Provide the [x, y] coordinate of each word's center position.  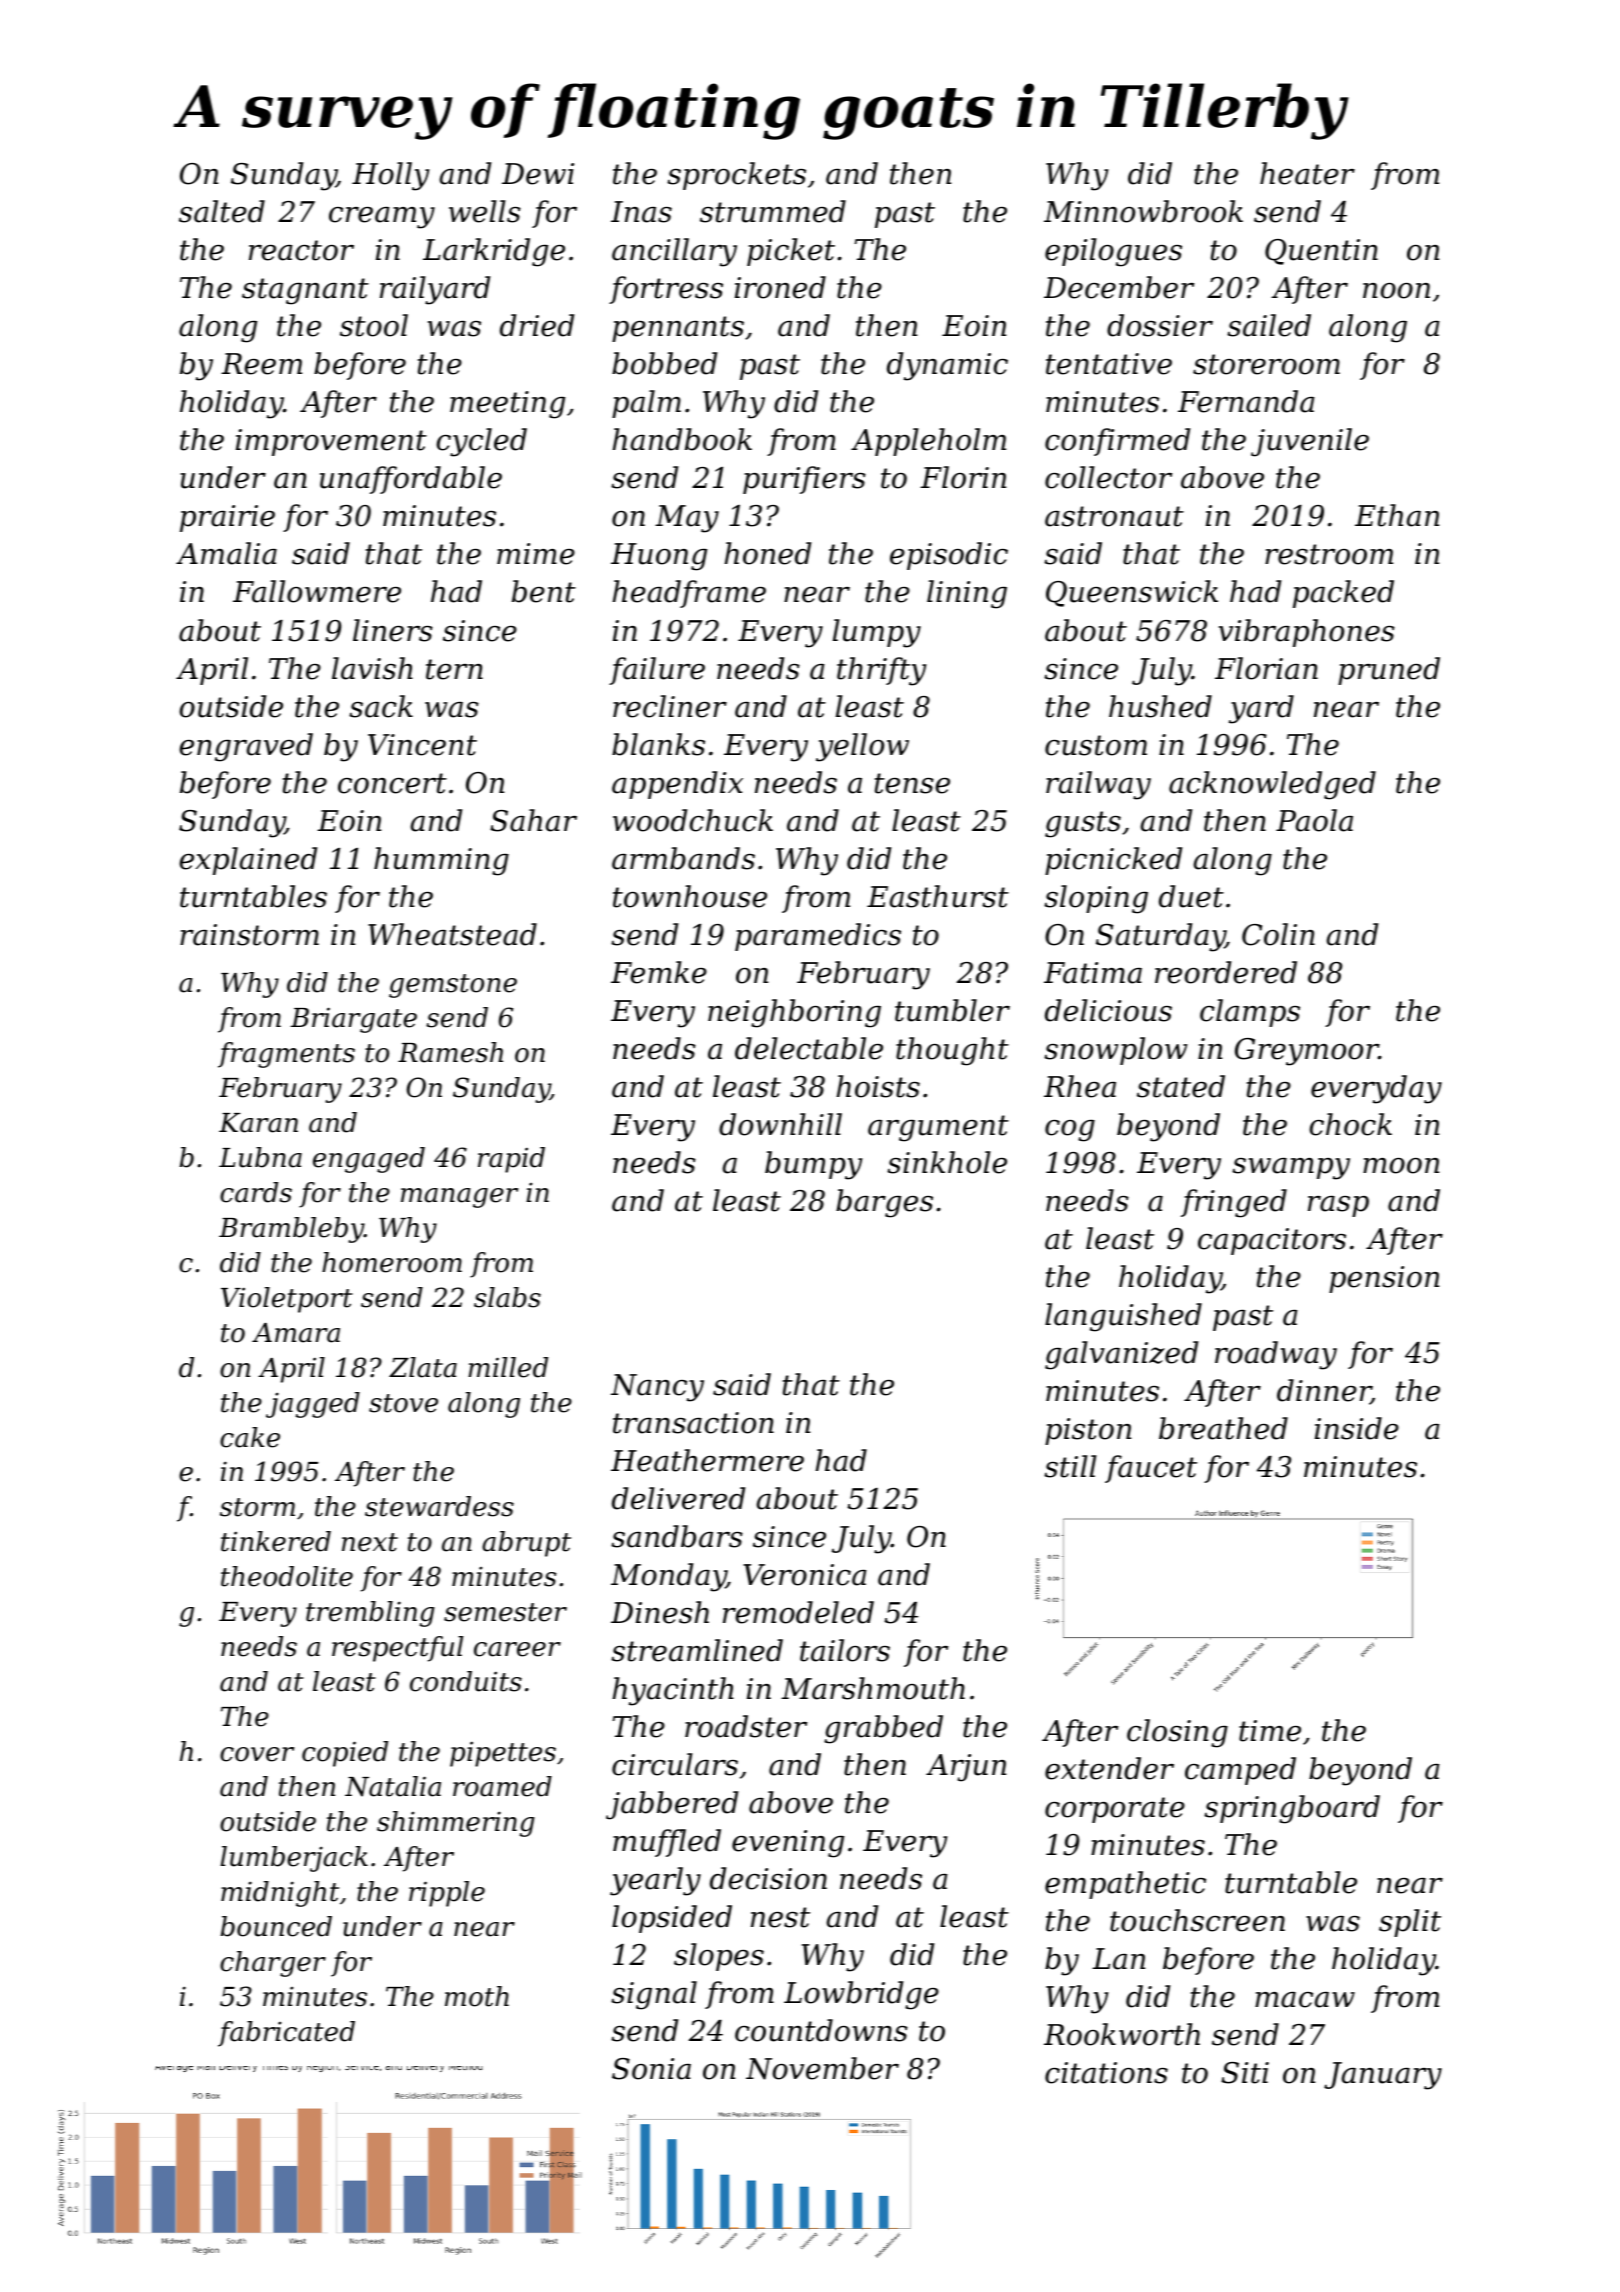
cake [250, 1437]
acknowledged [1272, 785]
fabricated [286, 2034]
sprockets [736, 176]
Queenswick [1132, 593]
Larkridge [494, 252]
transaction [693, 1423]
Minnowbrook [1143, 211]
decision [768, 1878]
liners [393, 630]
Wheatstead [452, 934]
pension [1384, 1279]
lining [967, 594]
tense [912, 783]
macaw [1305, 2000]
